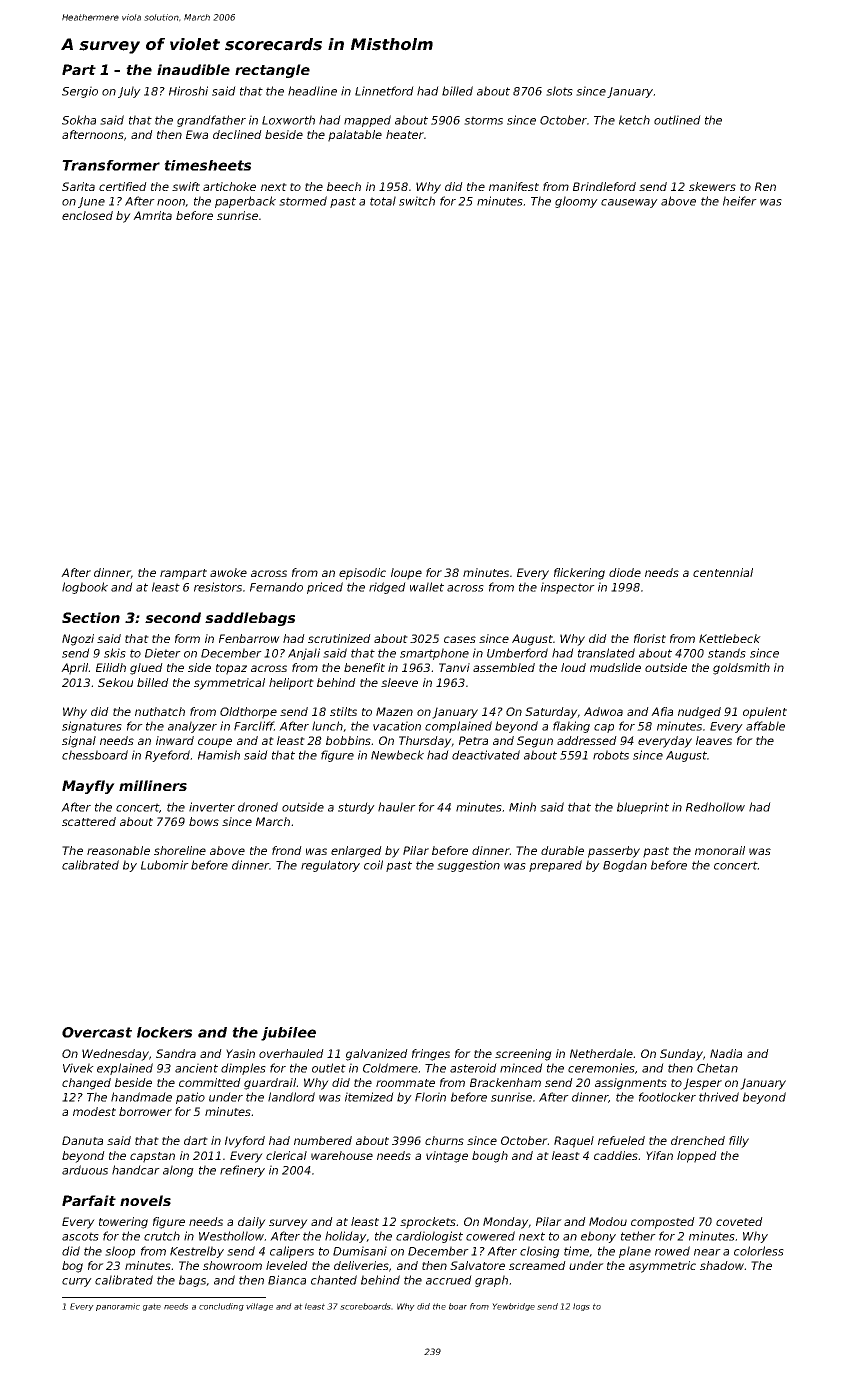  What do you see at coordinates (522, 807) in the screenshot?
I see `Minh` at bounding box center [522, 807].
